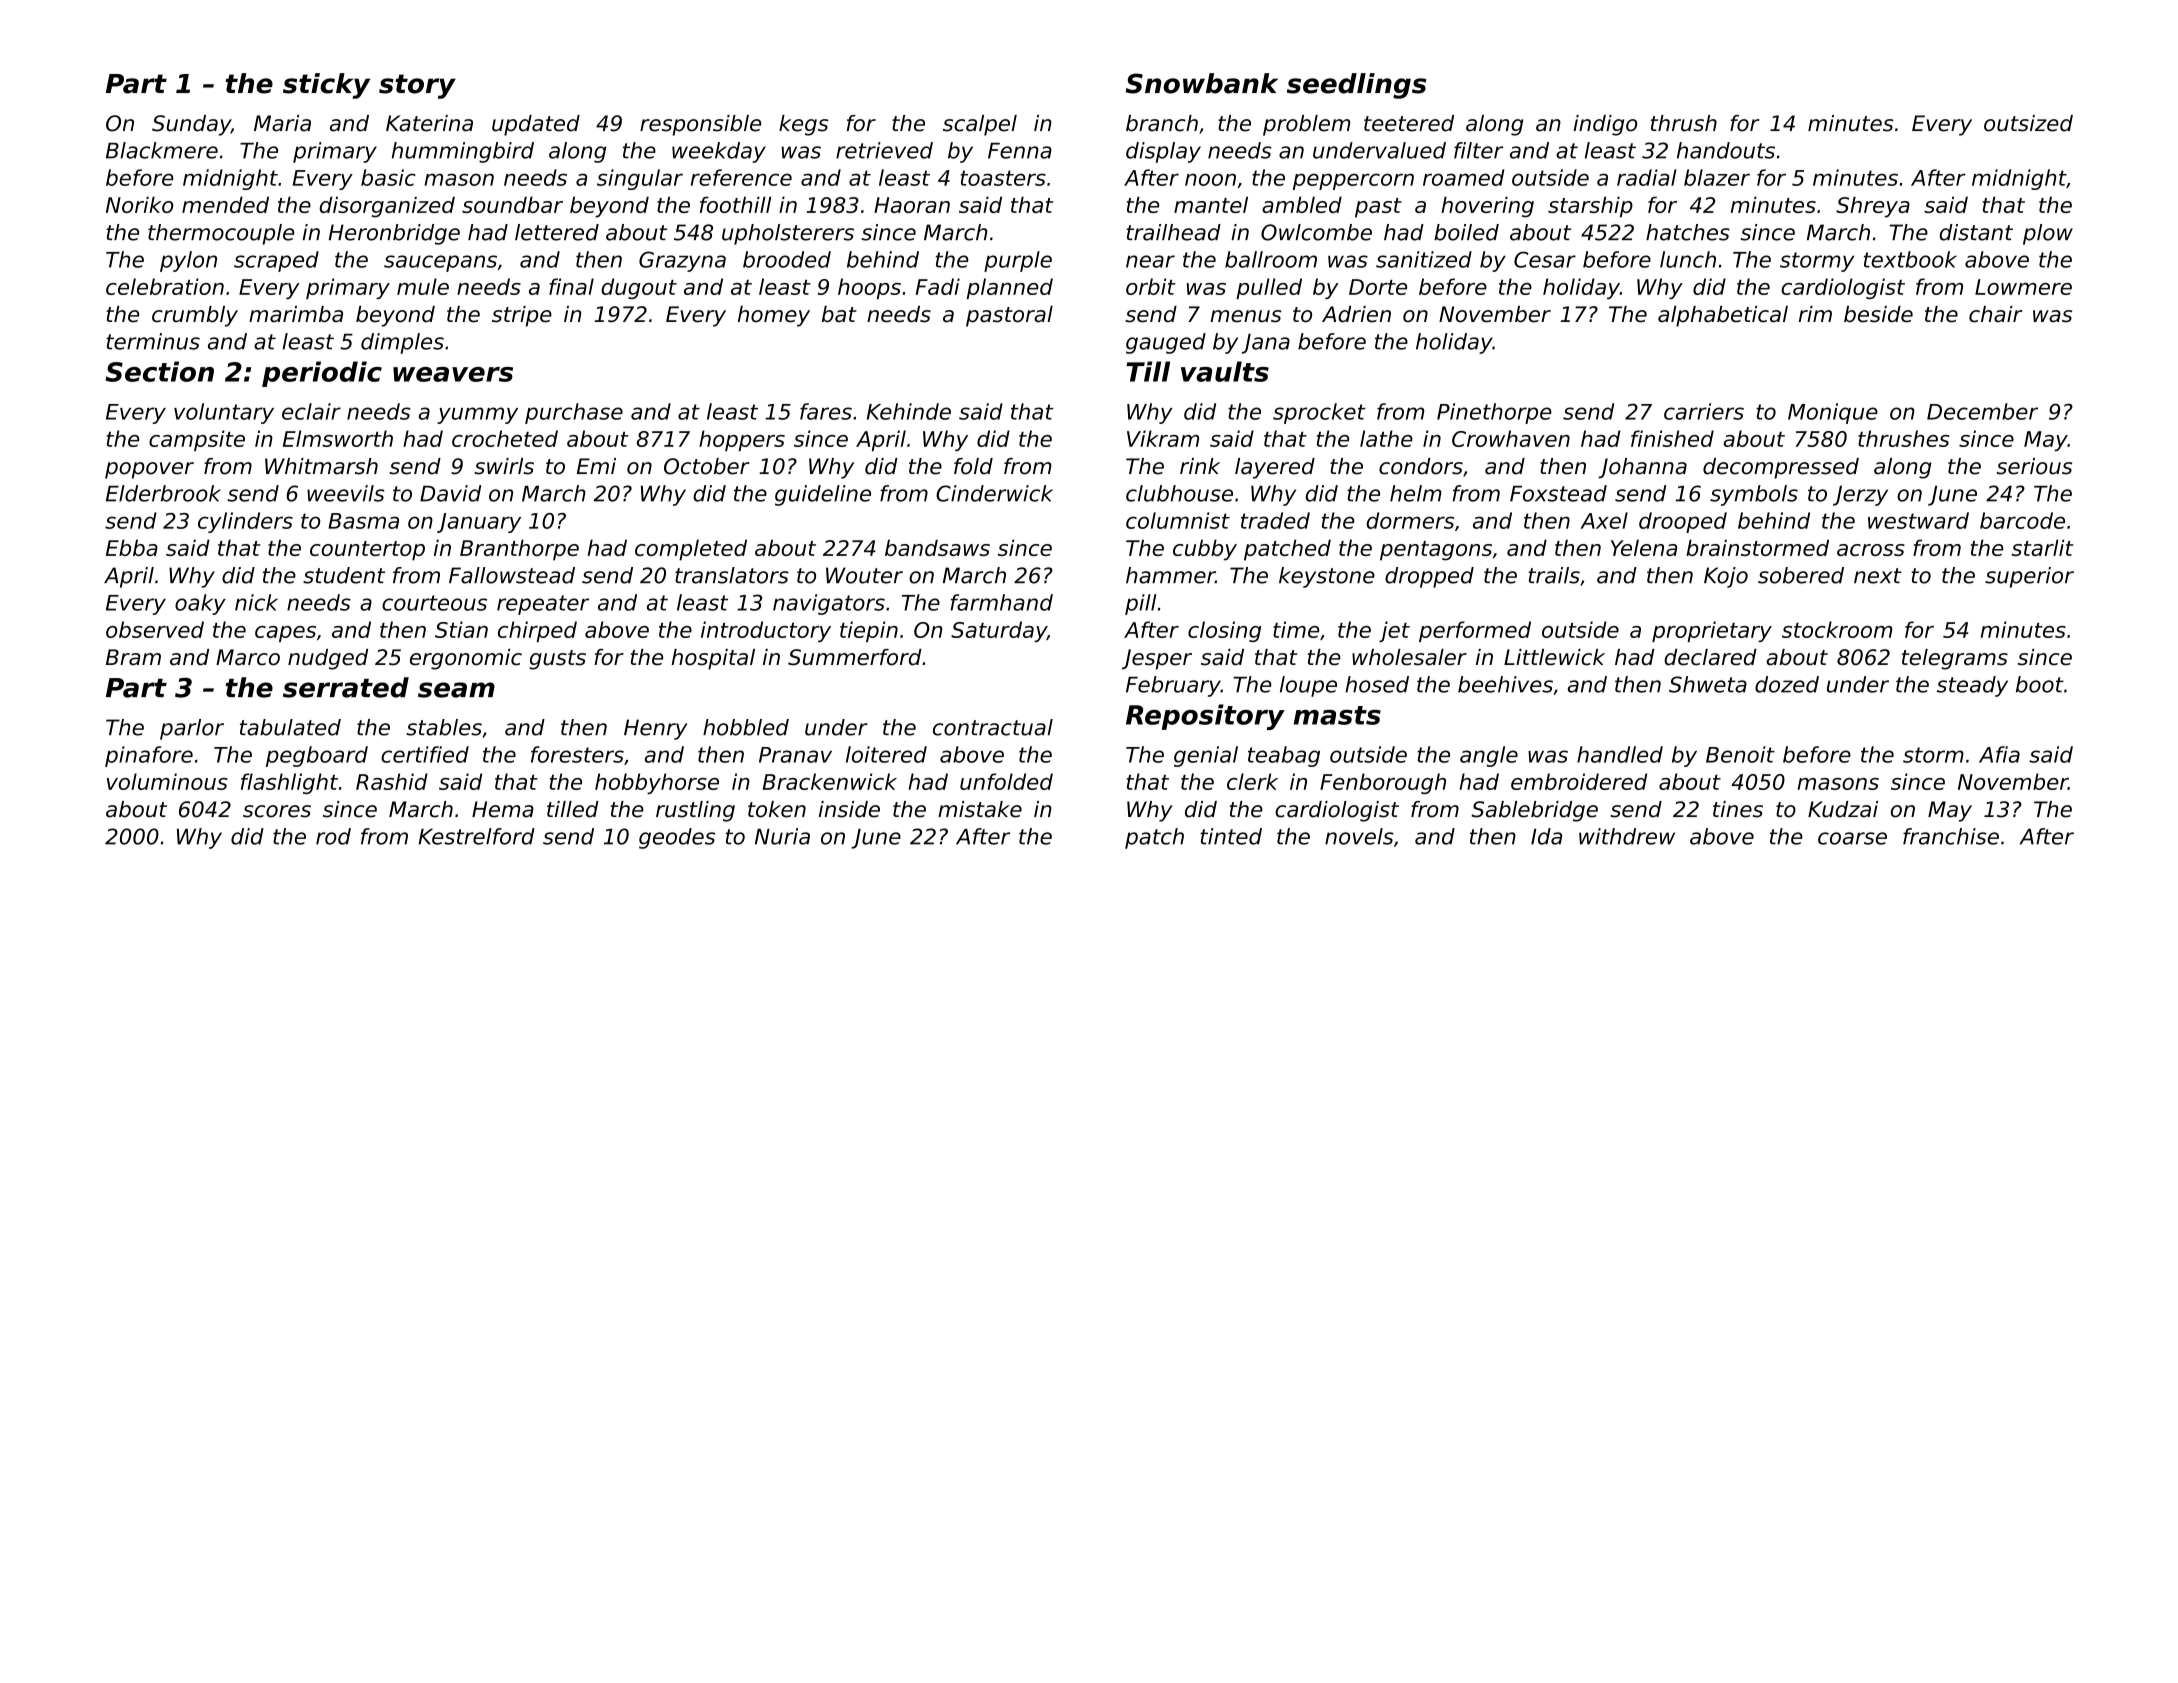 The height and width of the image is (1683, 2178). Describe the element at coordinates (886, 754) in the image. I see `loitered` at that location.
